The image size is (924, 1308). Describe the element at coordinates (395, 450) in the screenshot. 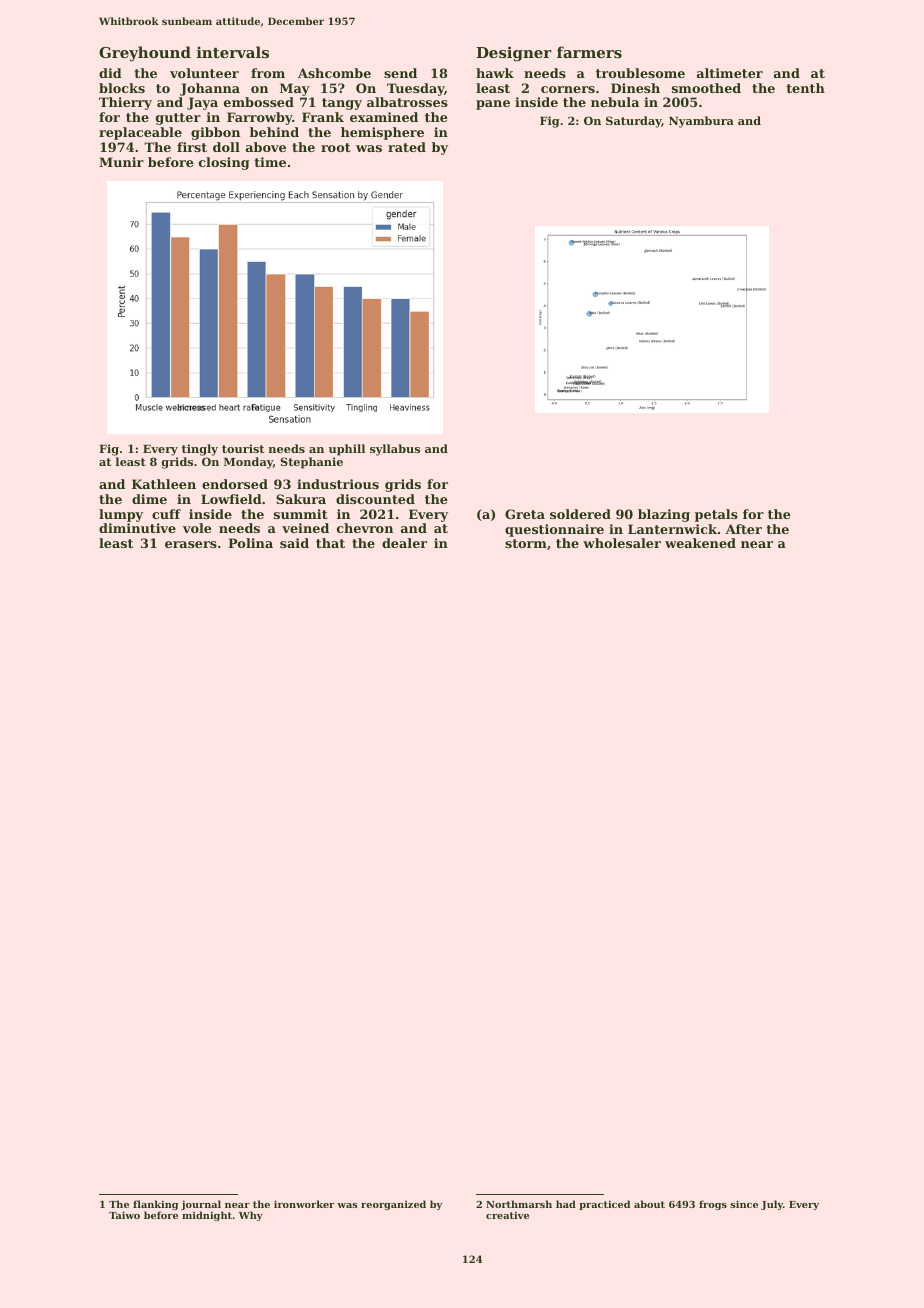

I see `syllabus` at that location.
